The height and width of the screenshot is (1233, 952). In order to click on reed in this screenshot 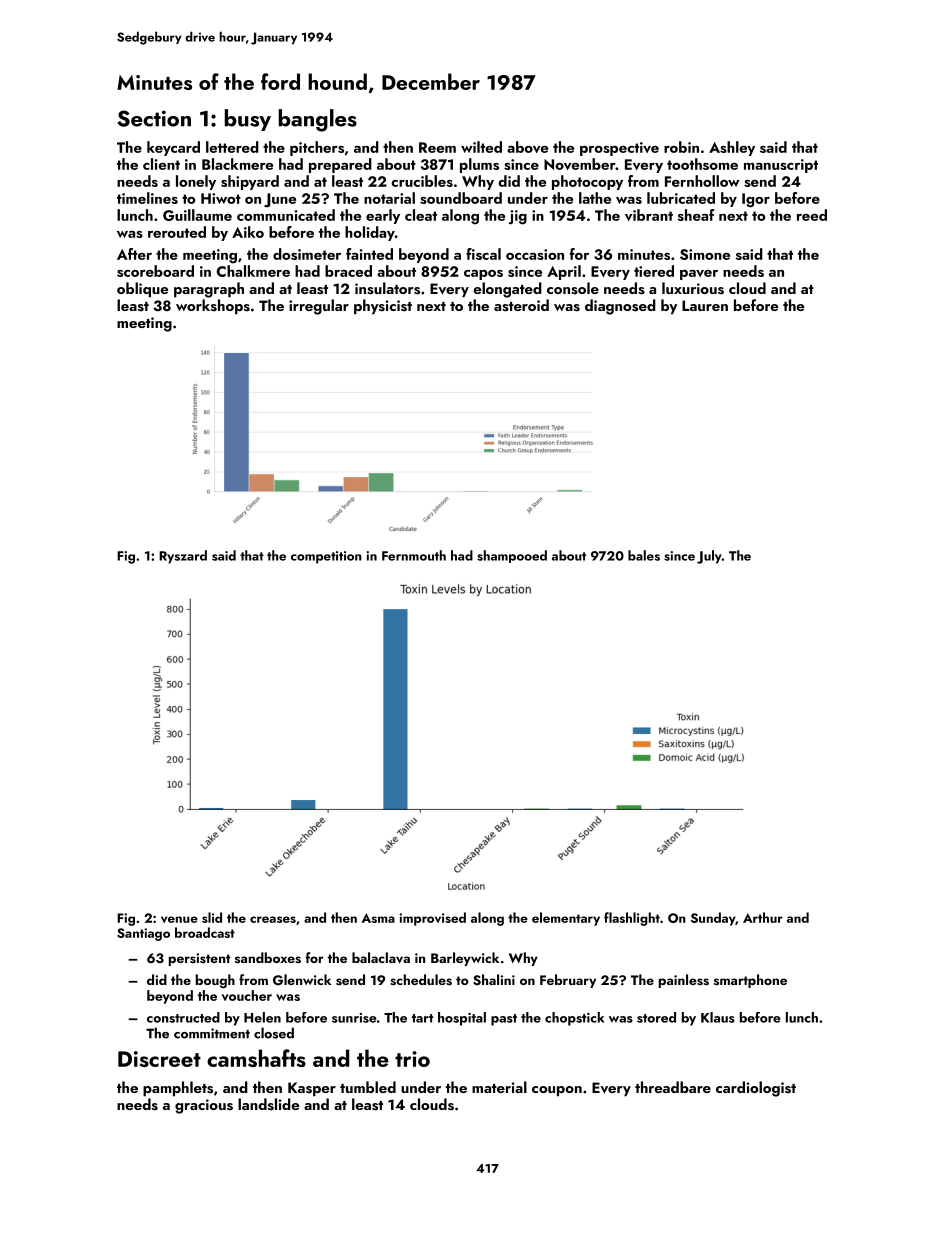, I will do `click(812, 215)`.
